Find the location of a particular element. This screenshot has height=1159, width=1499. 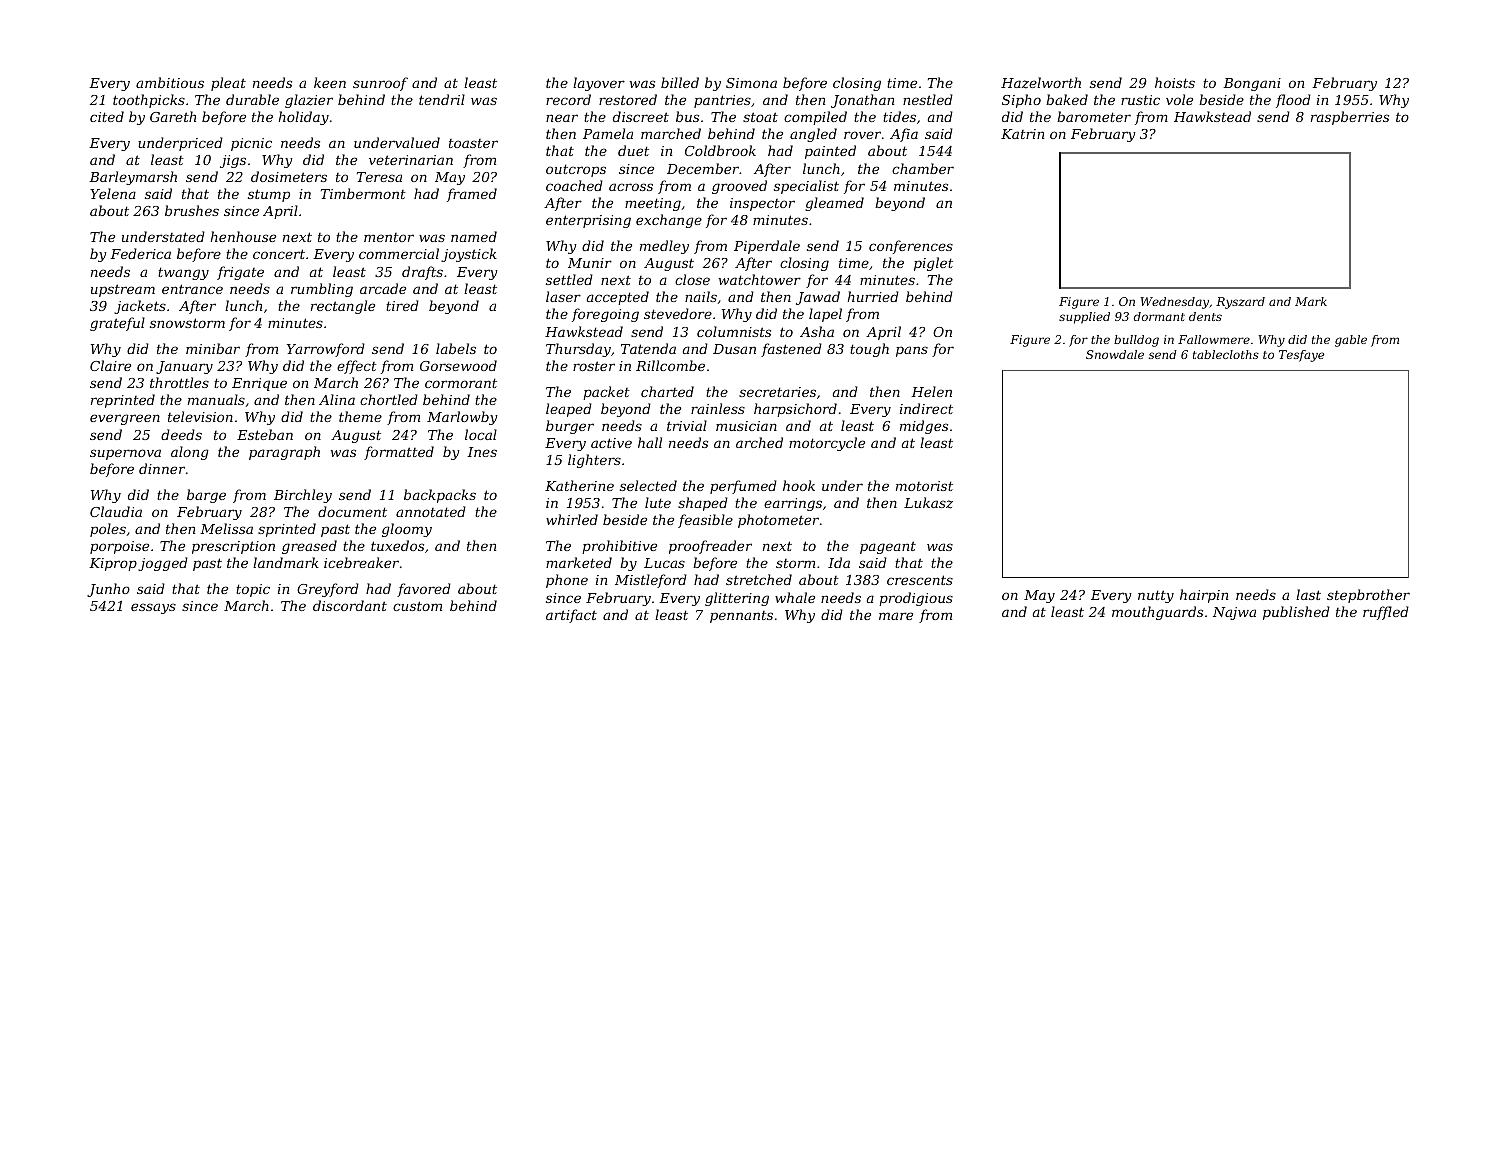

concert is located at coordinates (279, 254).
